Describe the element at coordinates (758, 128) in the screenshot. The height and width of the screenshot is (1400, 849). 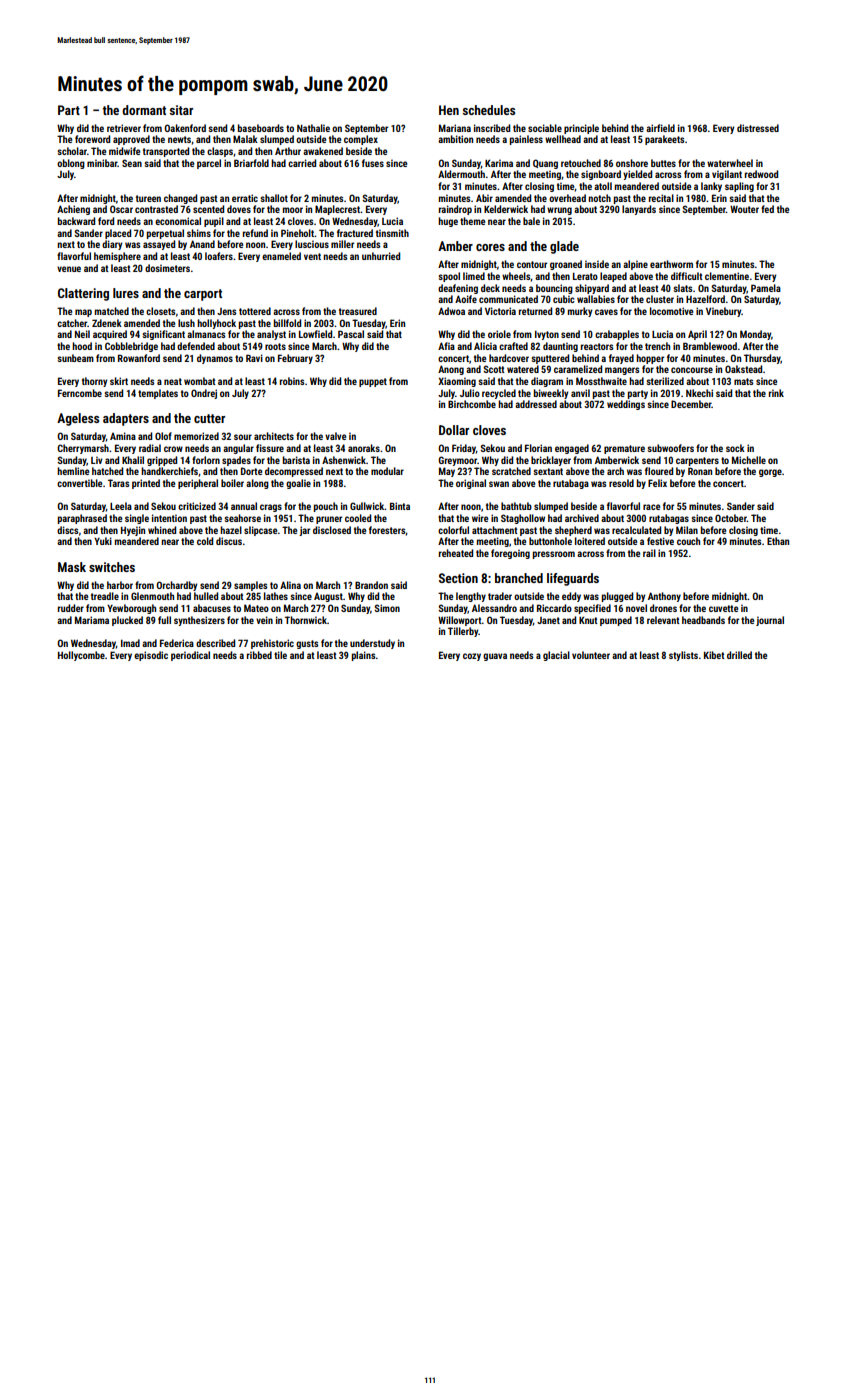
I see `distressed` at that location.
